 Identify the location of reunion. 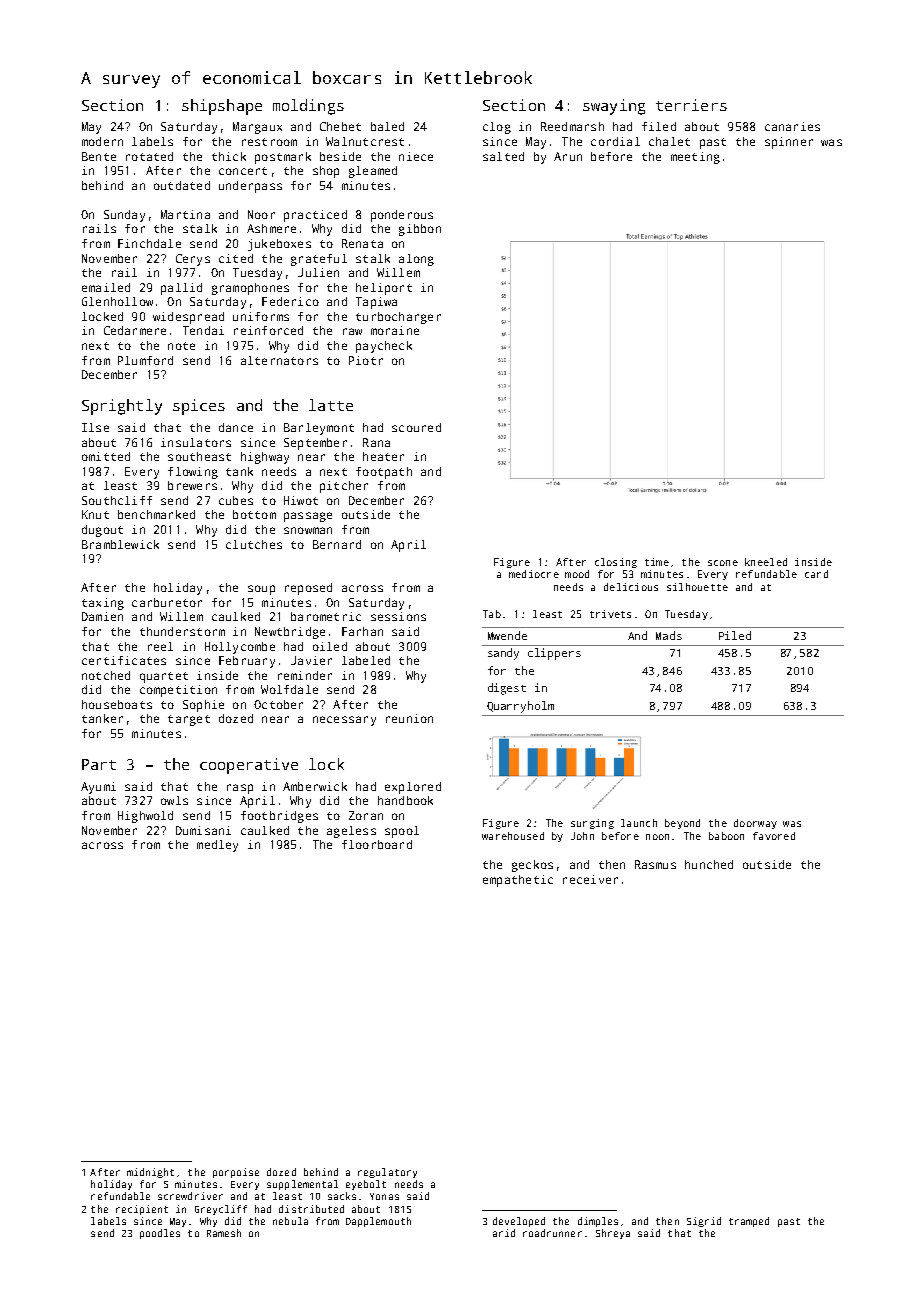
(409, 718).
